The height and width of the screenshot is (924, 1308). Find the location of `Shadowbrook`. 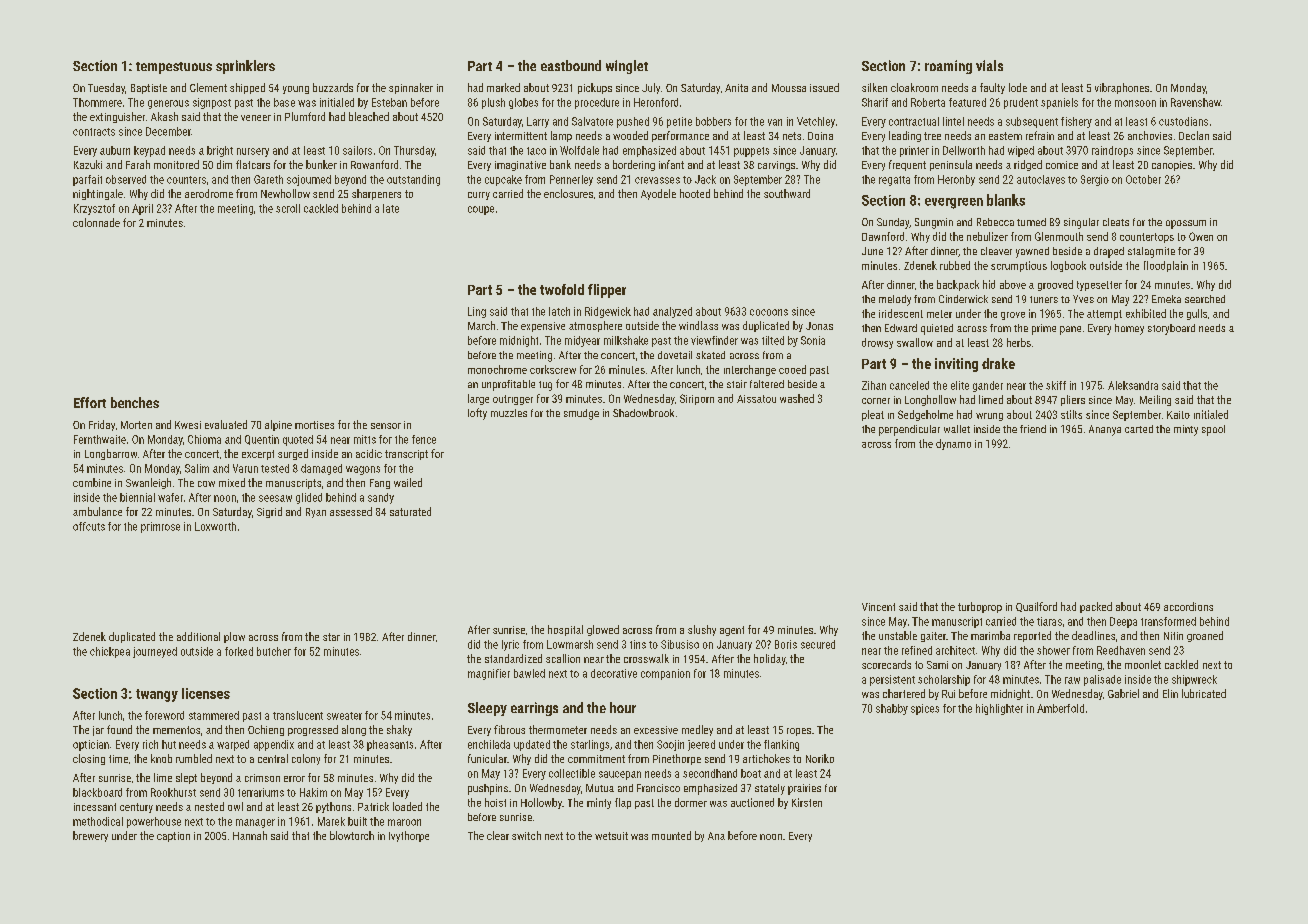

Shadowbrook is located at coordinates (643, 413).
